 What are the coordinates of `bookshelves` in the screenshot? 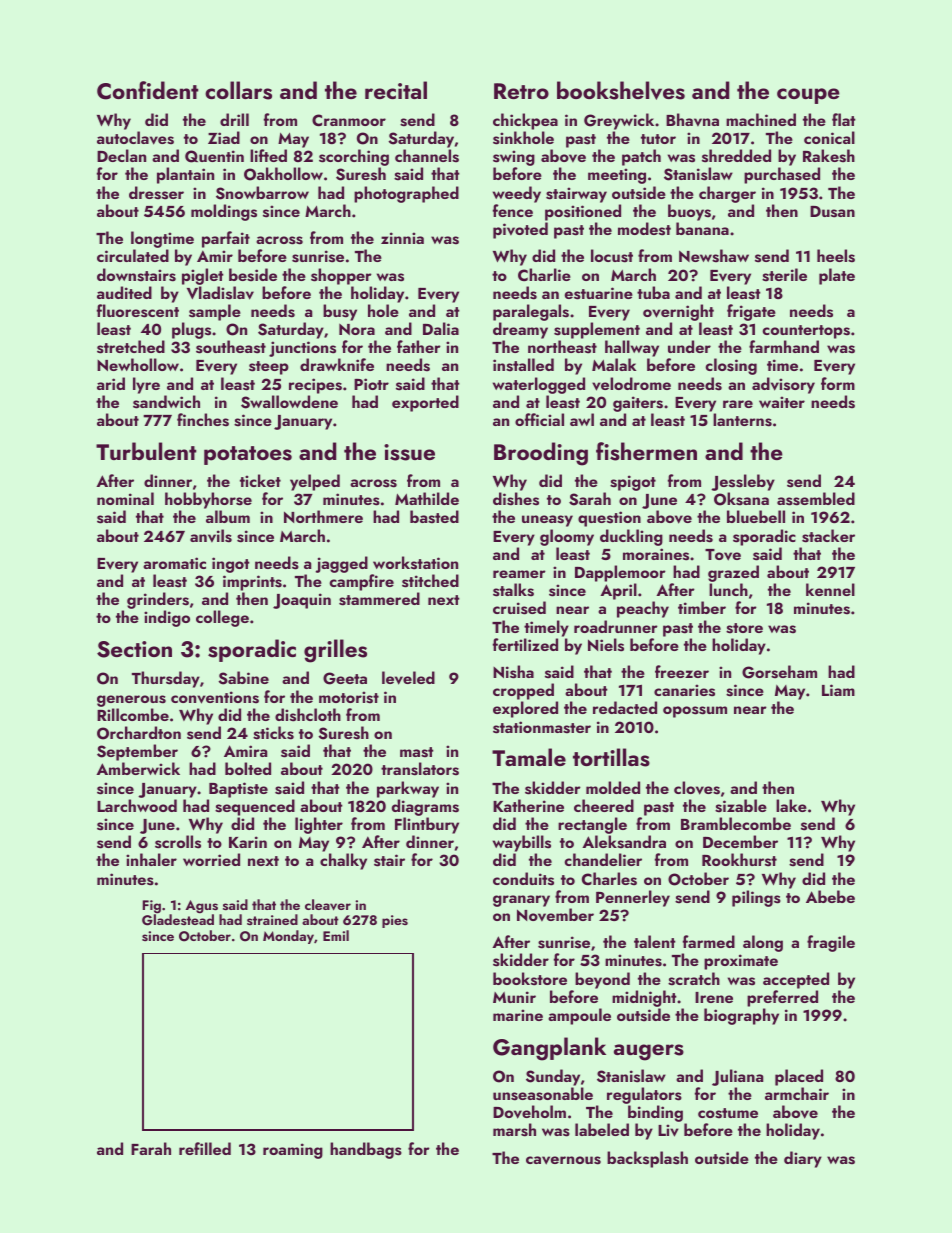 It's located at (621, 90).
